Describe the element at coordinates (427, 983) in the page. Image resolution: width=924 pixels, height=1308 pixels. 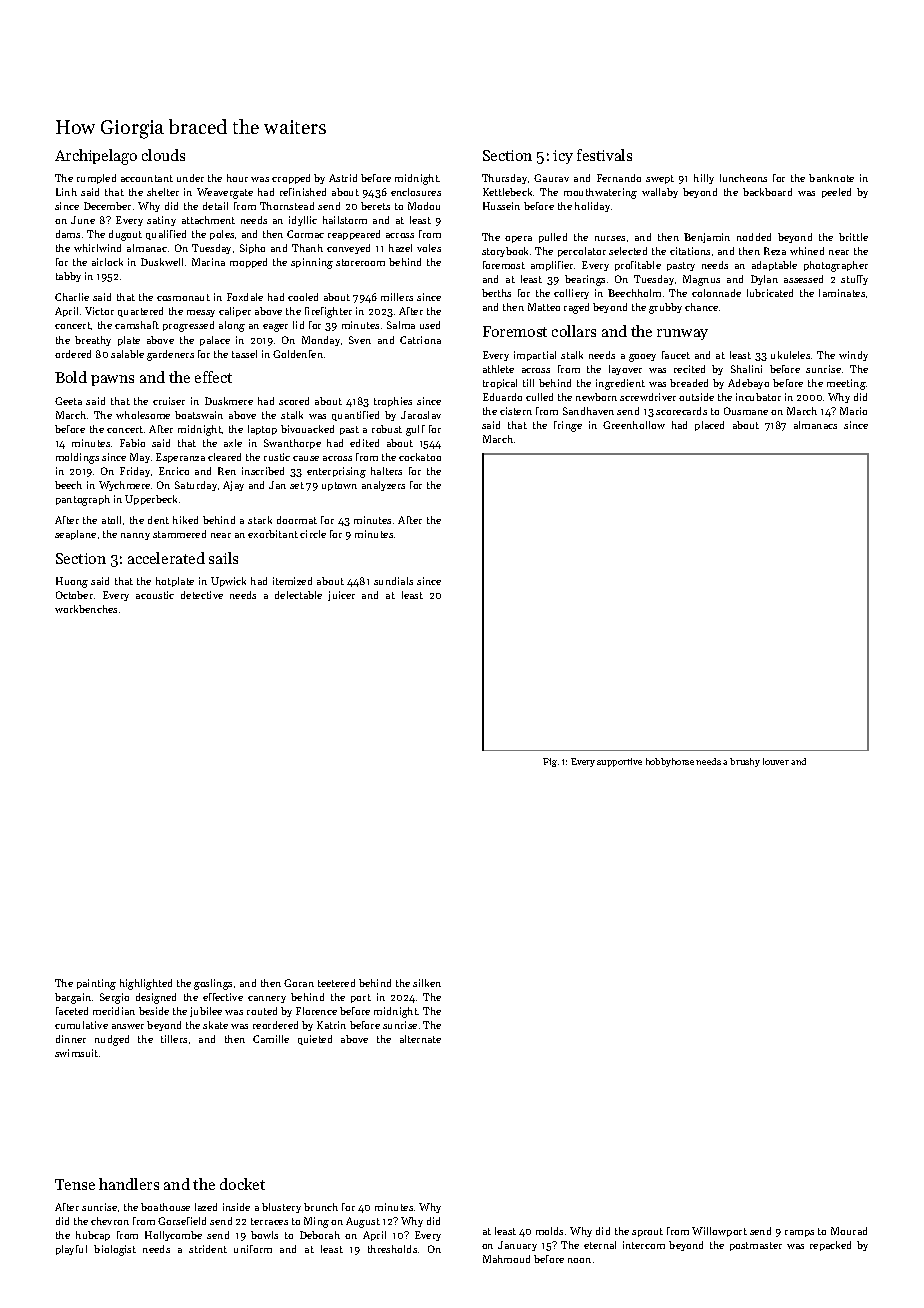
I see `silken` at that location.
